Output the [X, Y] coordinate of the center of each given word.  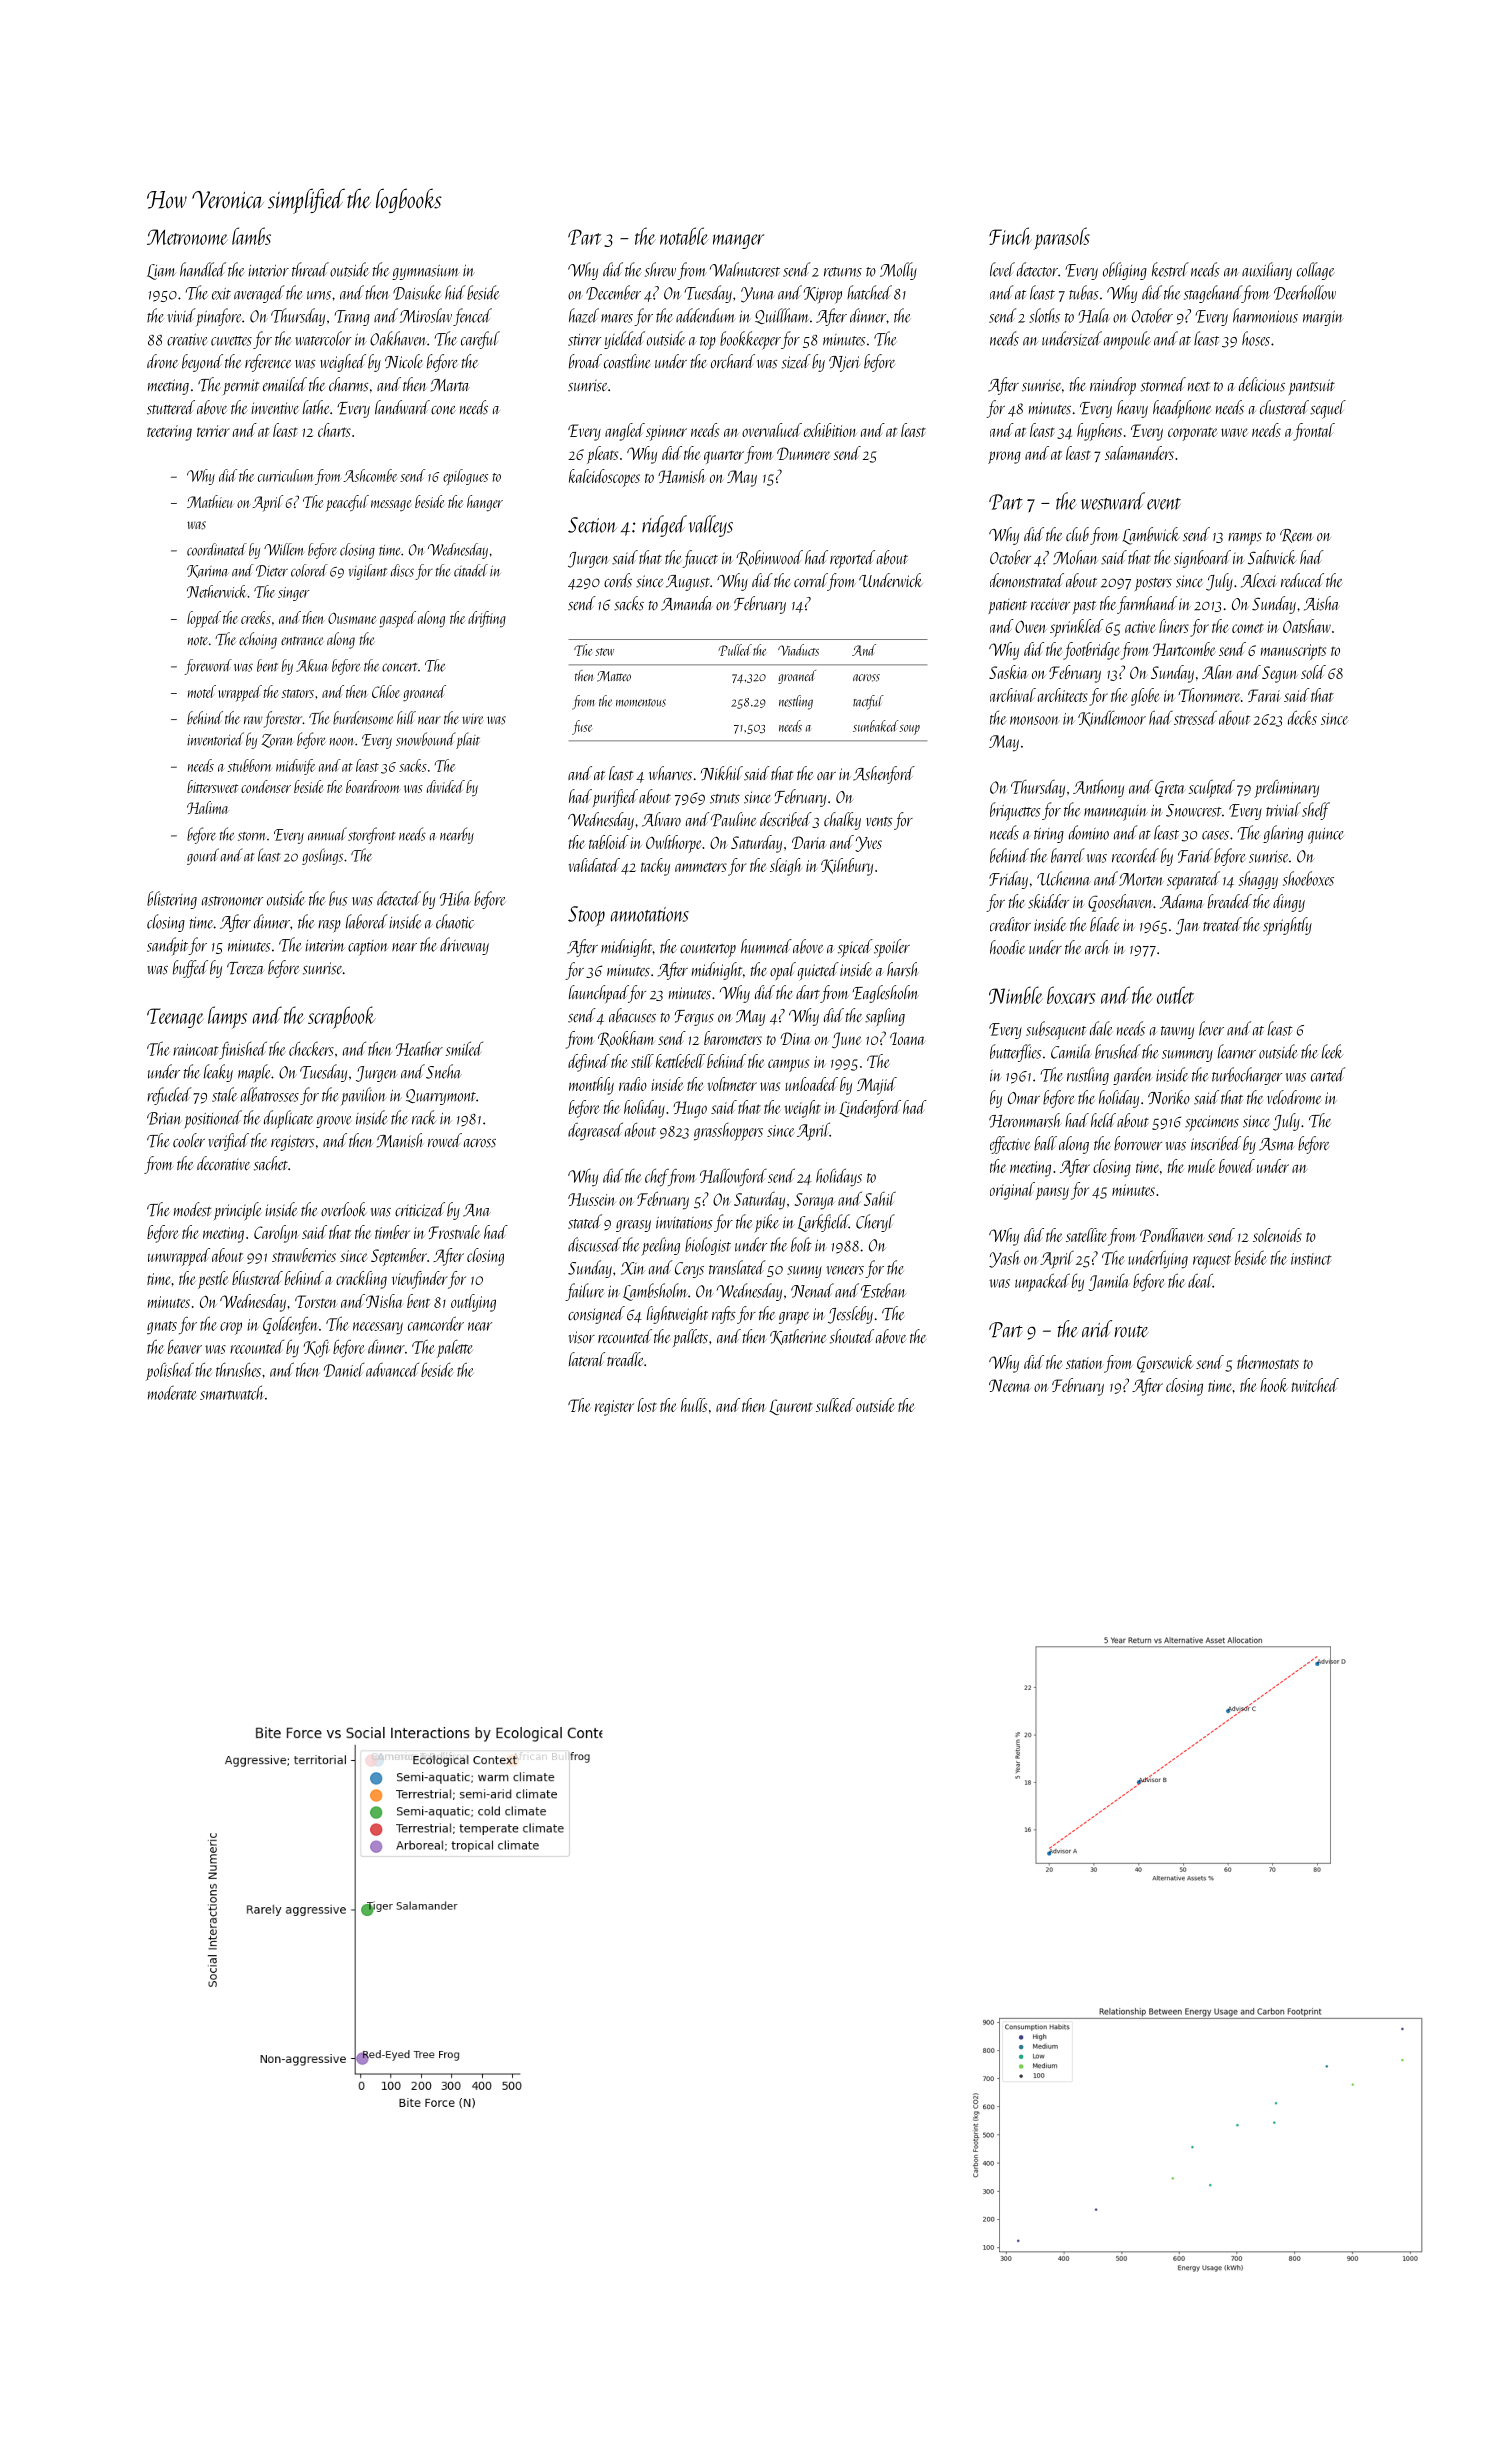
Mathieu [209, 501]
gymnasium [426, 272]
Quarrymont [441, 1097]
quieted [818, 971]
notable [684, 236]
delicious [1262, 384]
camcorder [436, 1323]
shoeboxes [1308, 878]
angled [625, 432]
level [1002, 269]
